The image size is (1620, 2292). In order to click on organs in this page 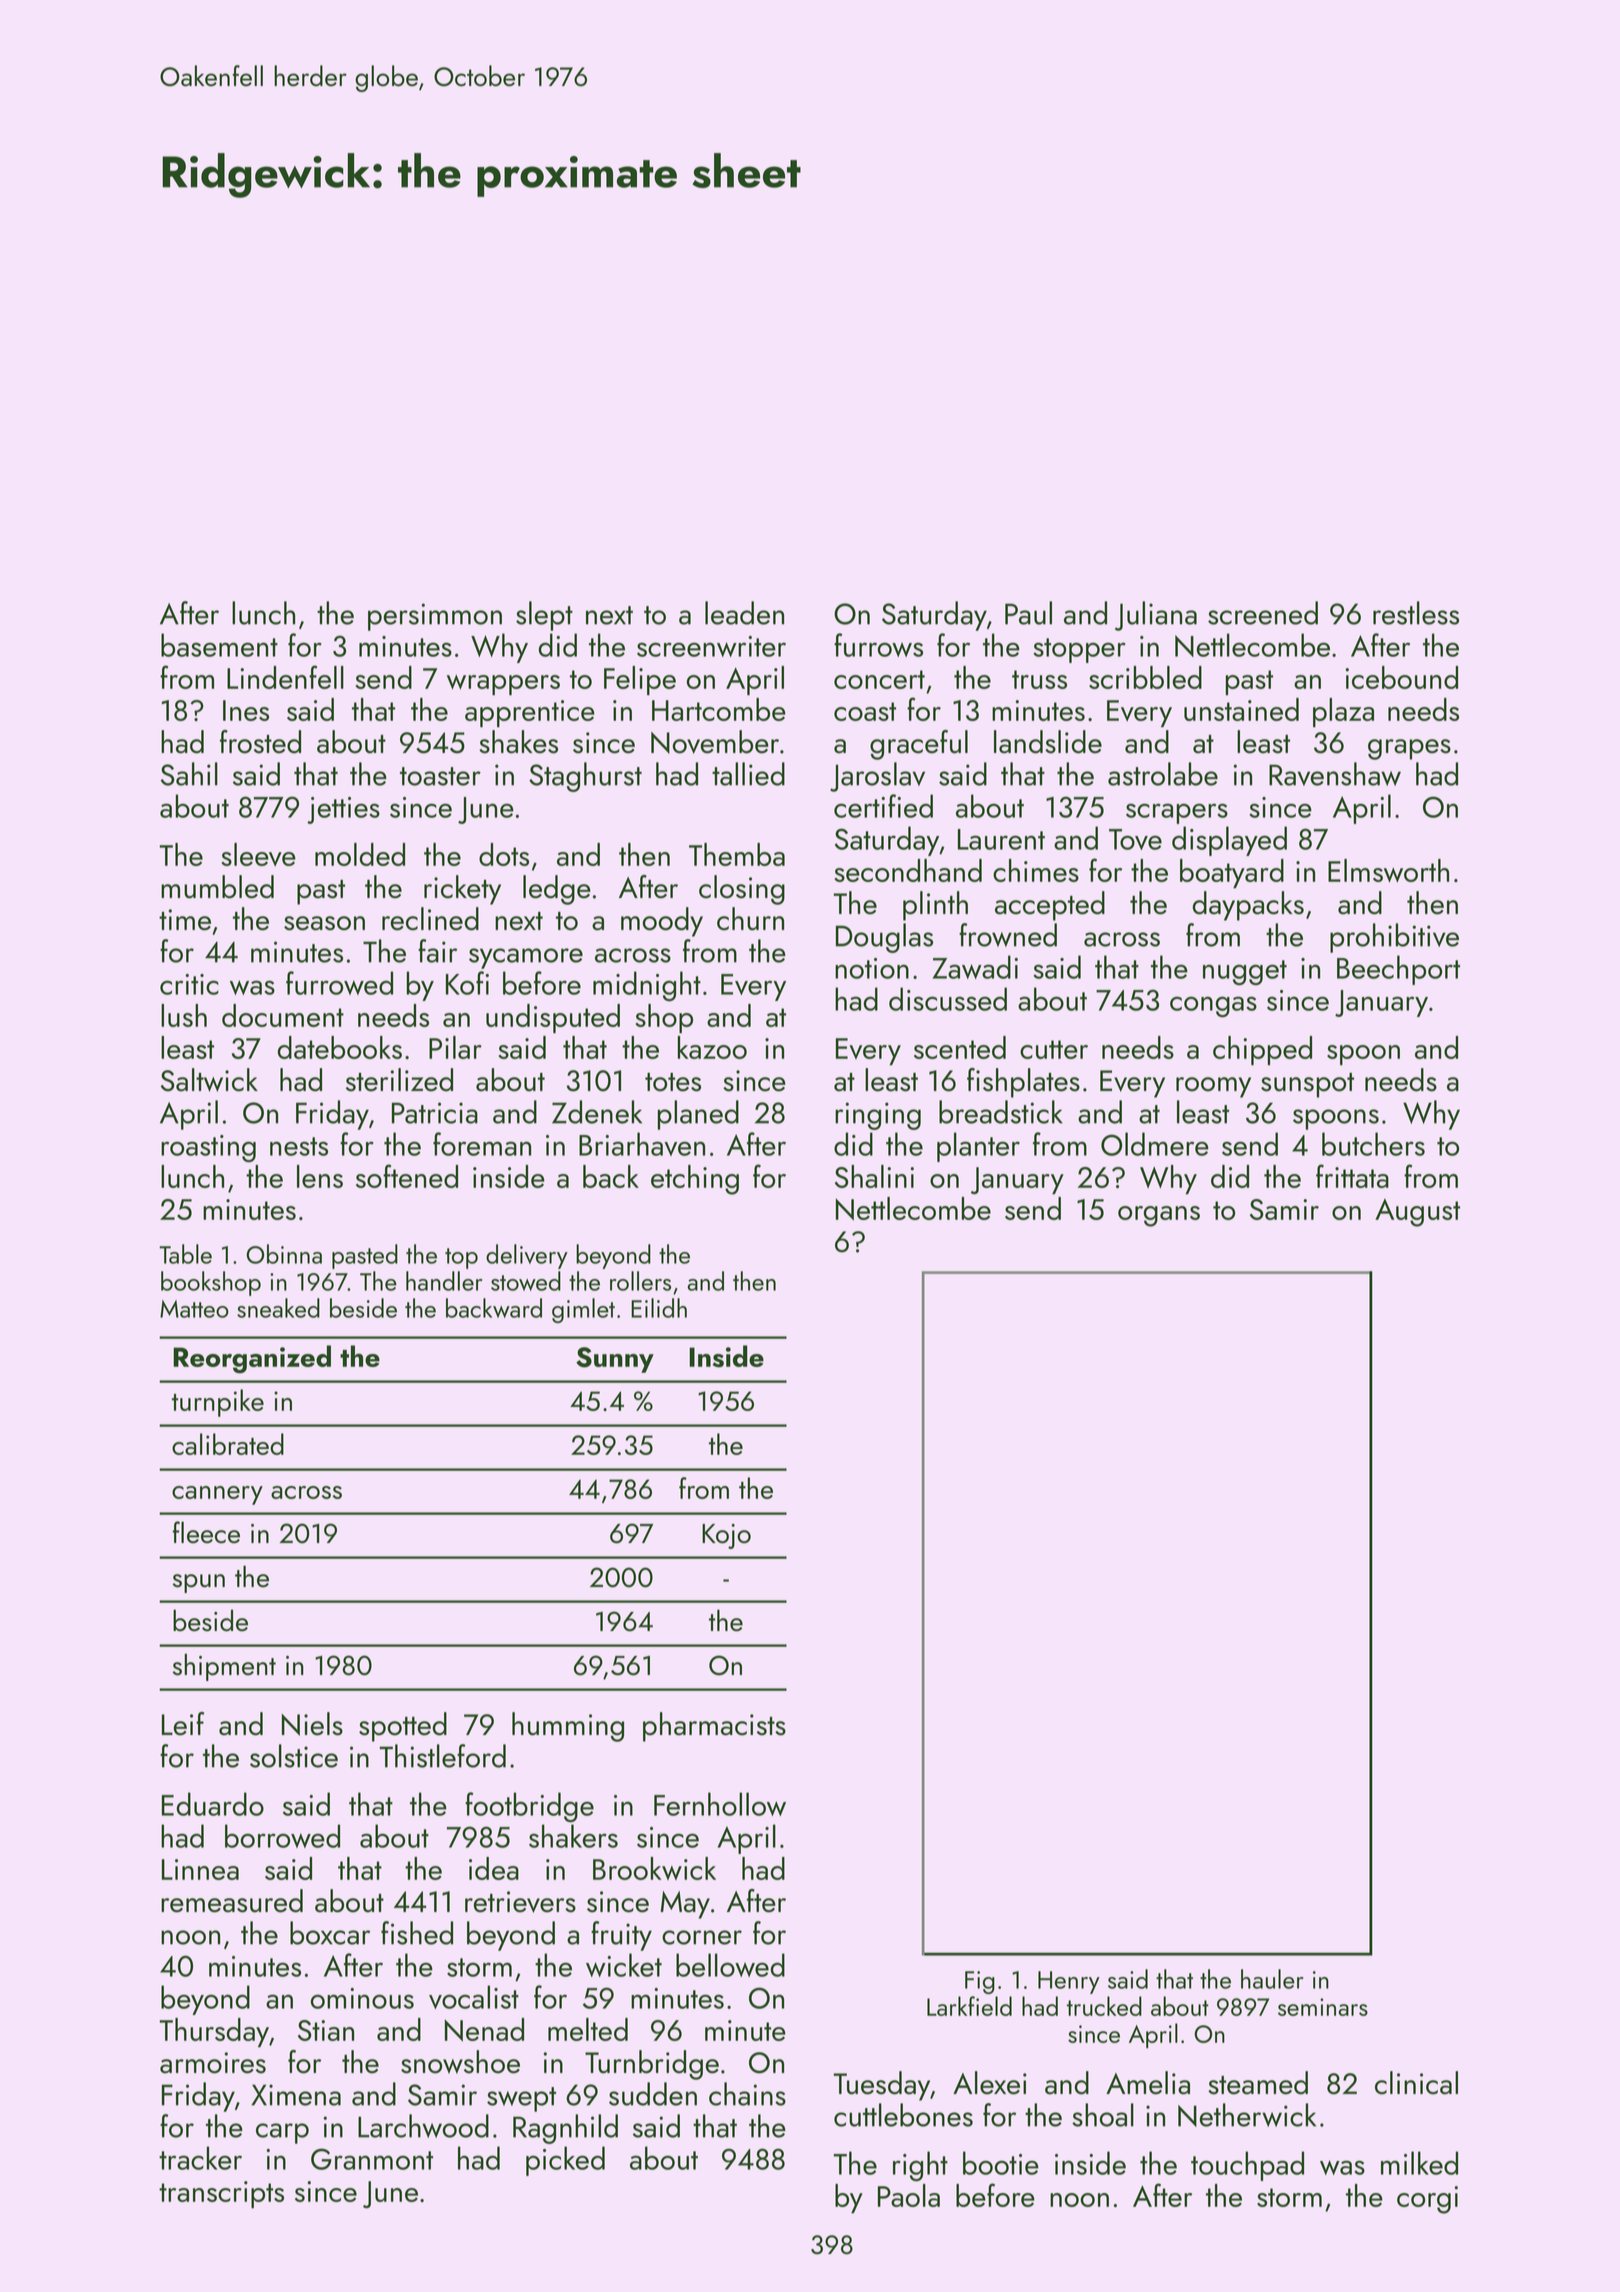, I will do `click(1159, 1216)`.
